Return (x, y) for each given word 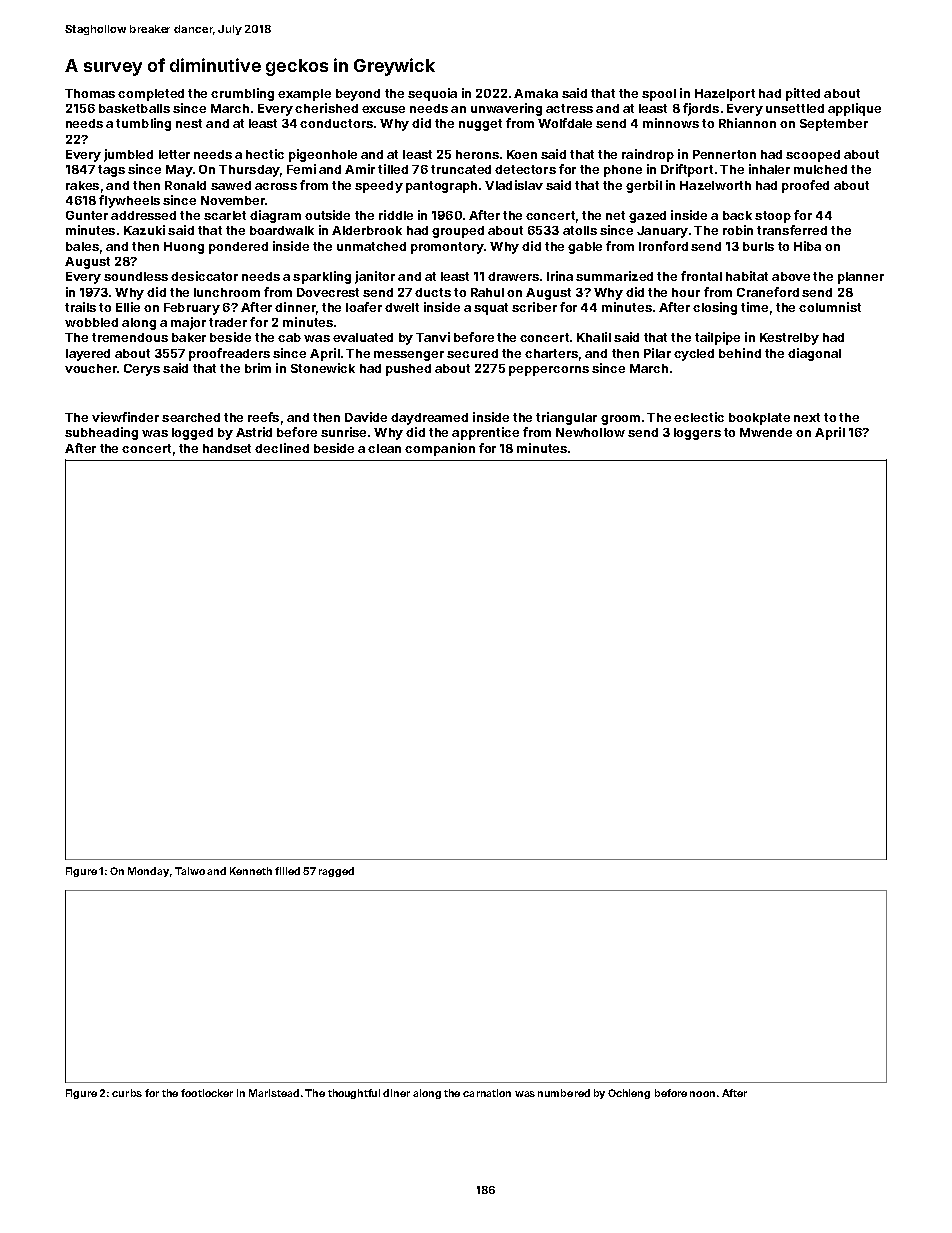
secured (472, 353)
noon (702, 1094)
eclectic (699, 417)
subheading (101, 433)
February (192, 309)
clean (384, 448)
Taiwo (190, 871)
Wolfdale (565, 123)
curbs (127, 1093)
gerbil (644, 186)
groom (620, 420)
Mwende (766, 432)
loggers (697, 434)
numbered (564, 1093)
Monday (148, 872)
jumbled (128, 155)
